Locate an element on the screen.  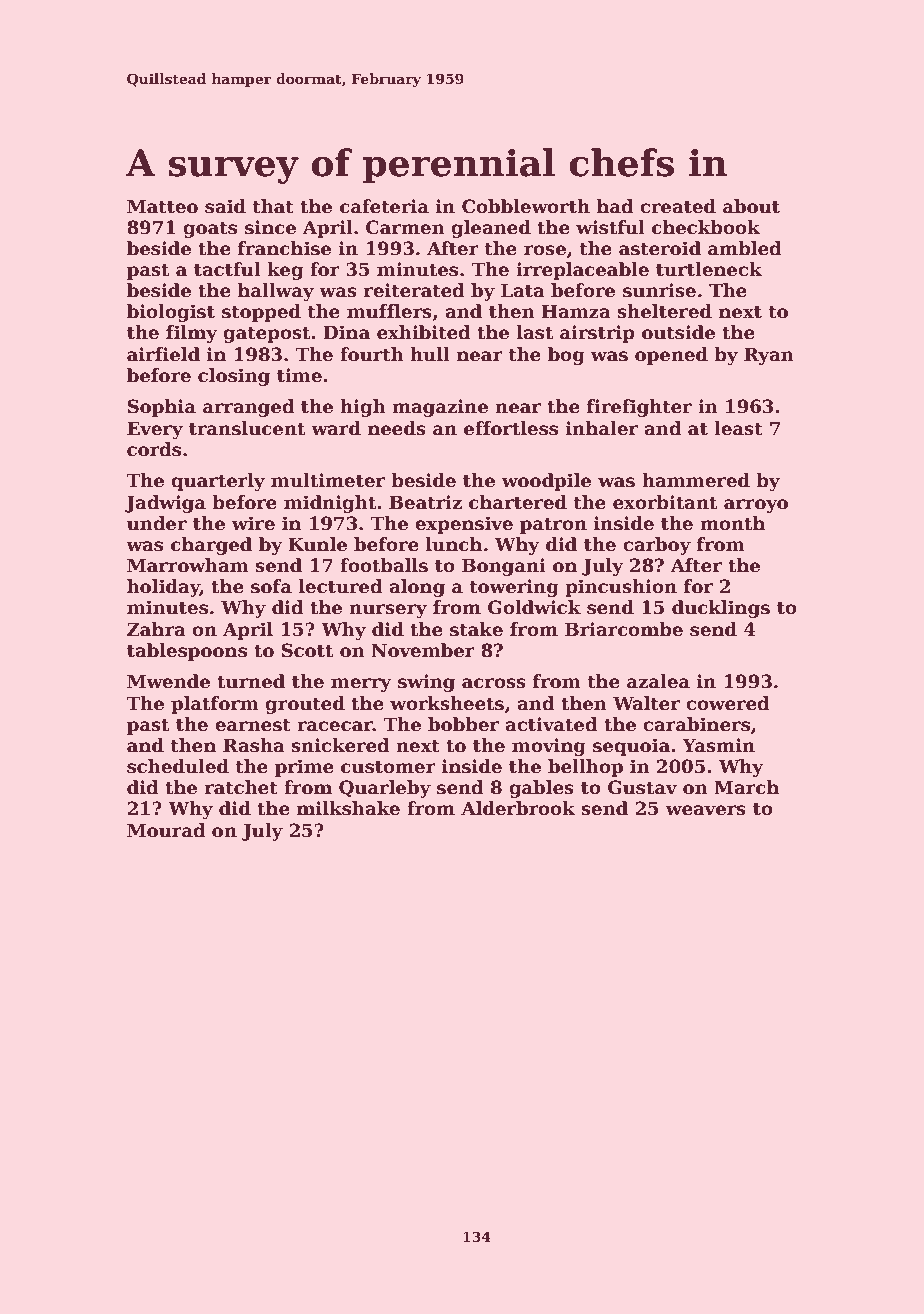
carboy is located at coordinates (657, 546).
